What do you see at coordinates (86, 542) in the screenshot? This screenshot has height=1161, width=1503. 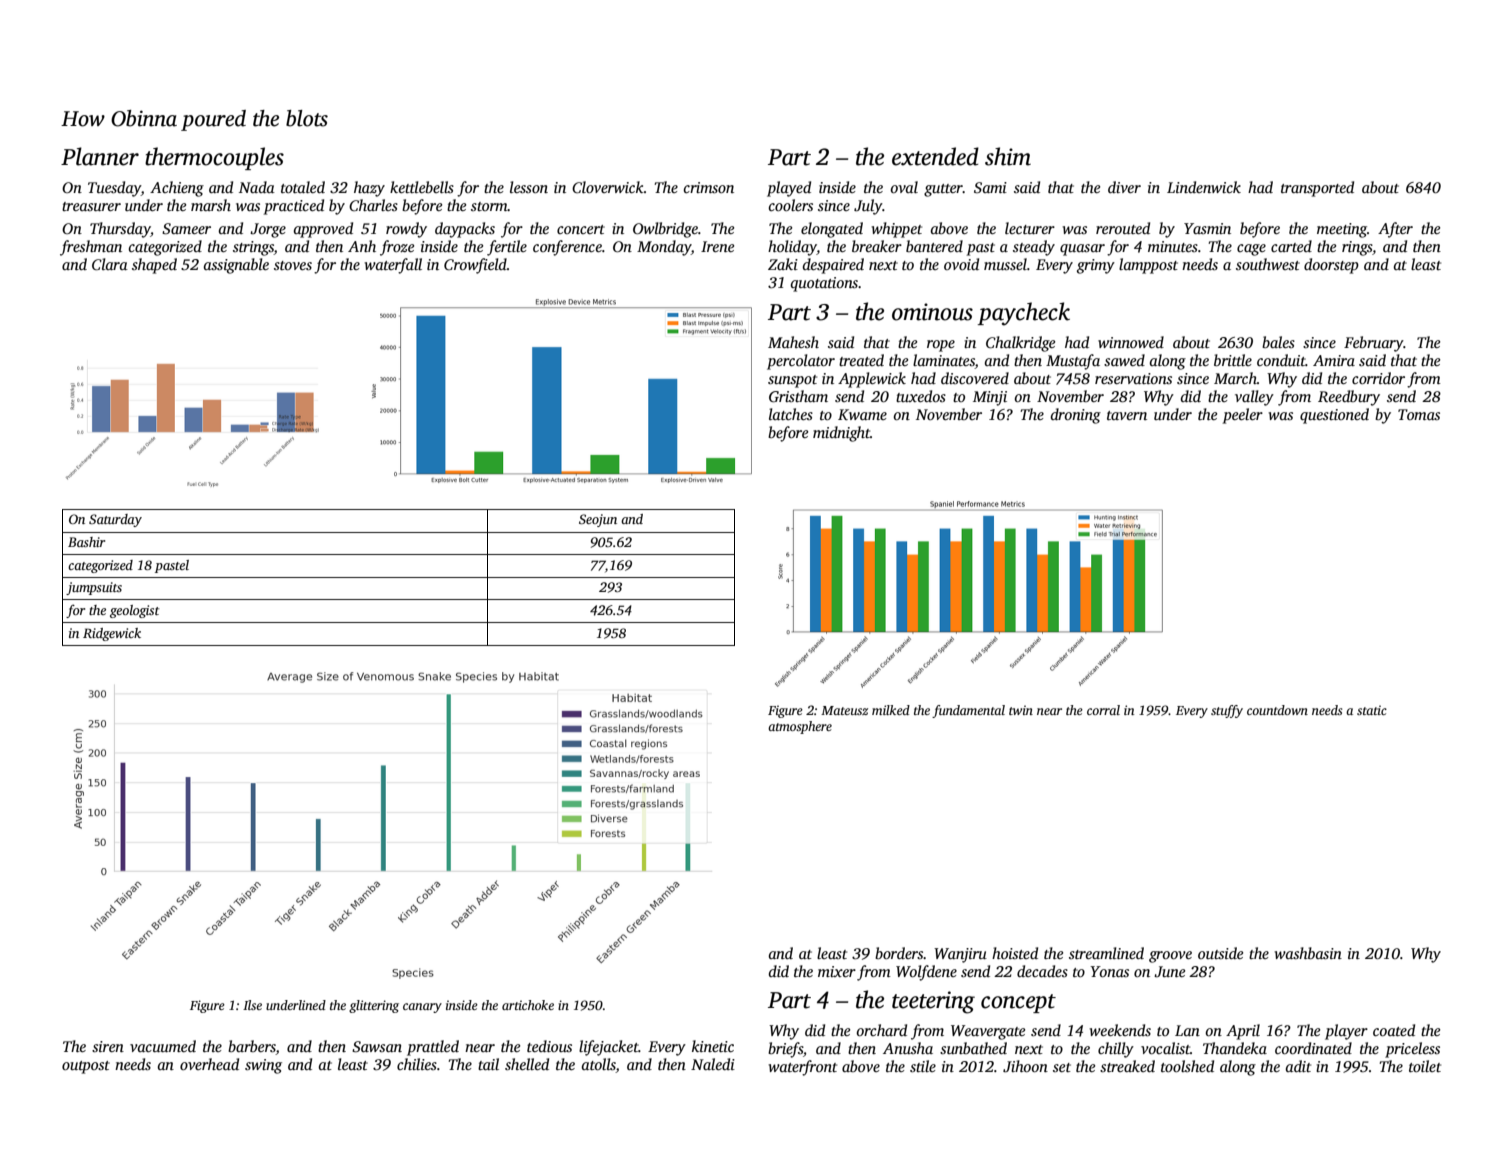 I see `Bashir` at bounding box center [86, 542].
